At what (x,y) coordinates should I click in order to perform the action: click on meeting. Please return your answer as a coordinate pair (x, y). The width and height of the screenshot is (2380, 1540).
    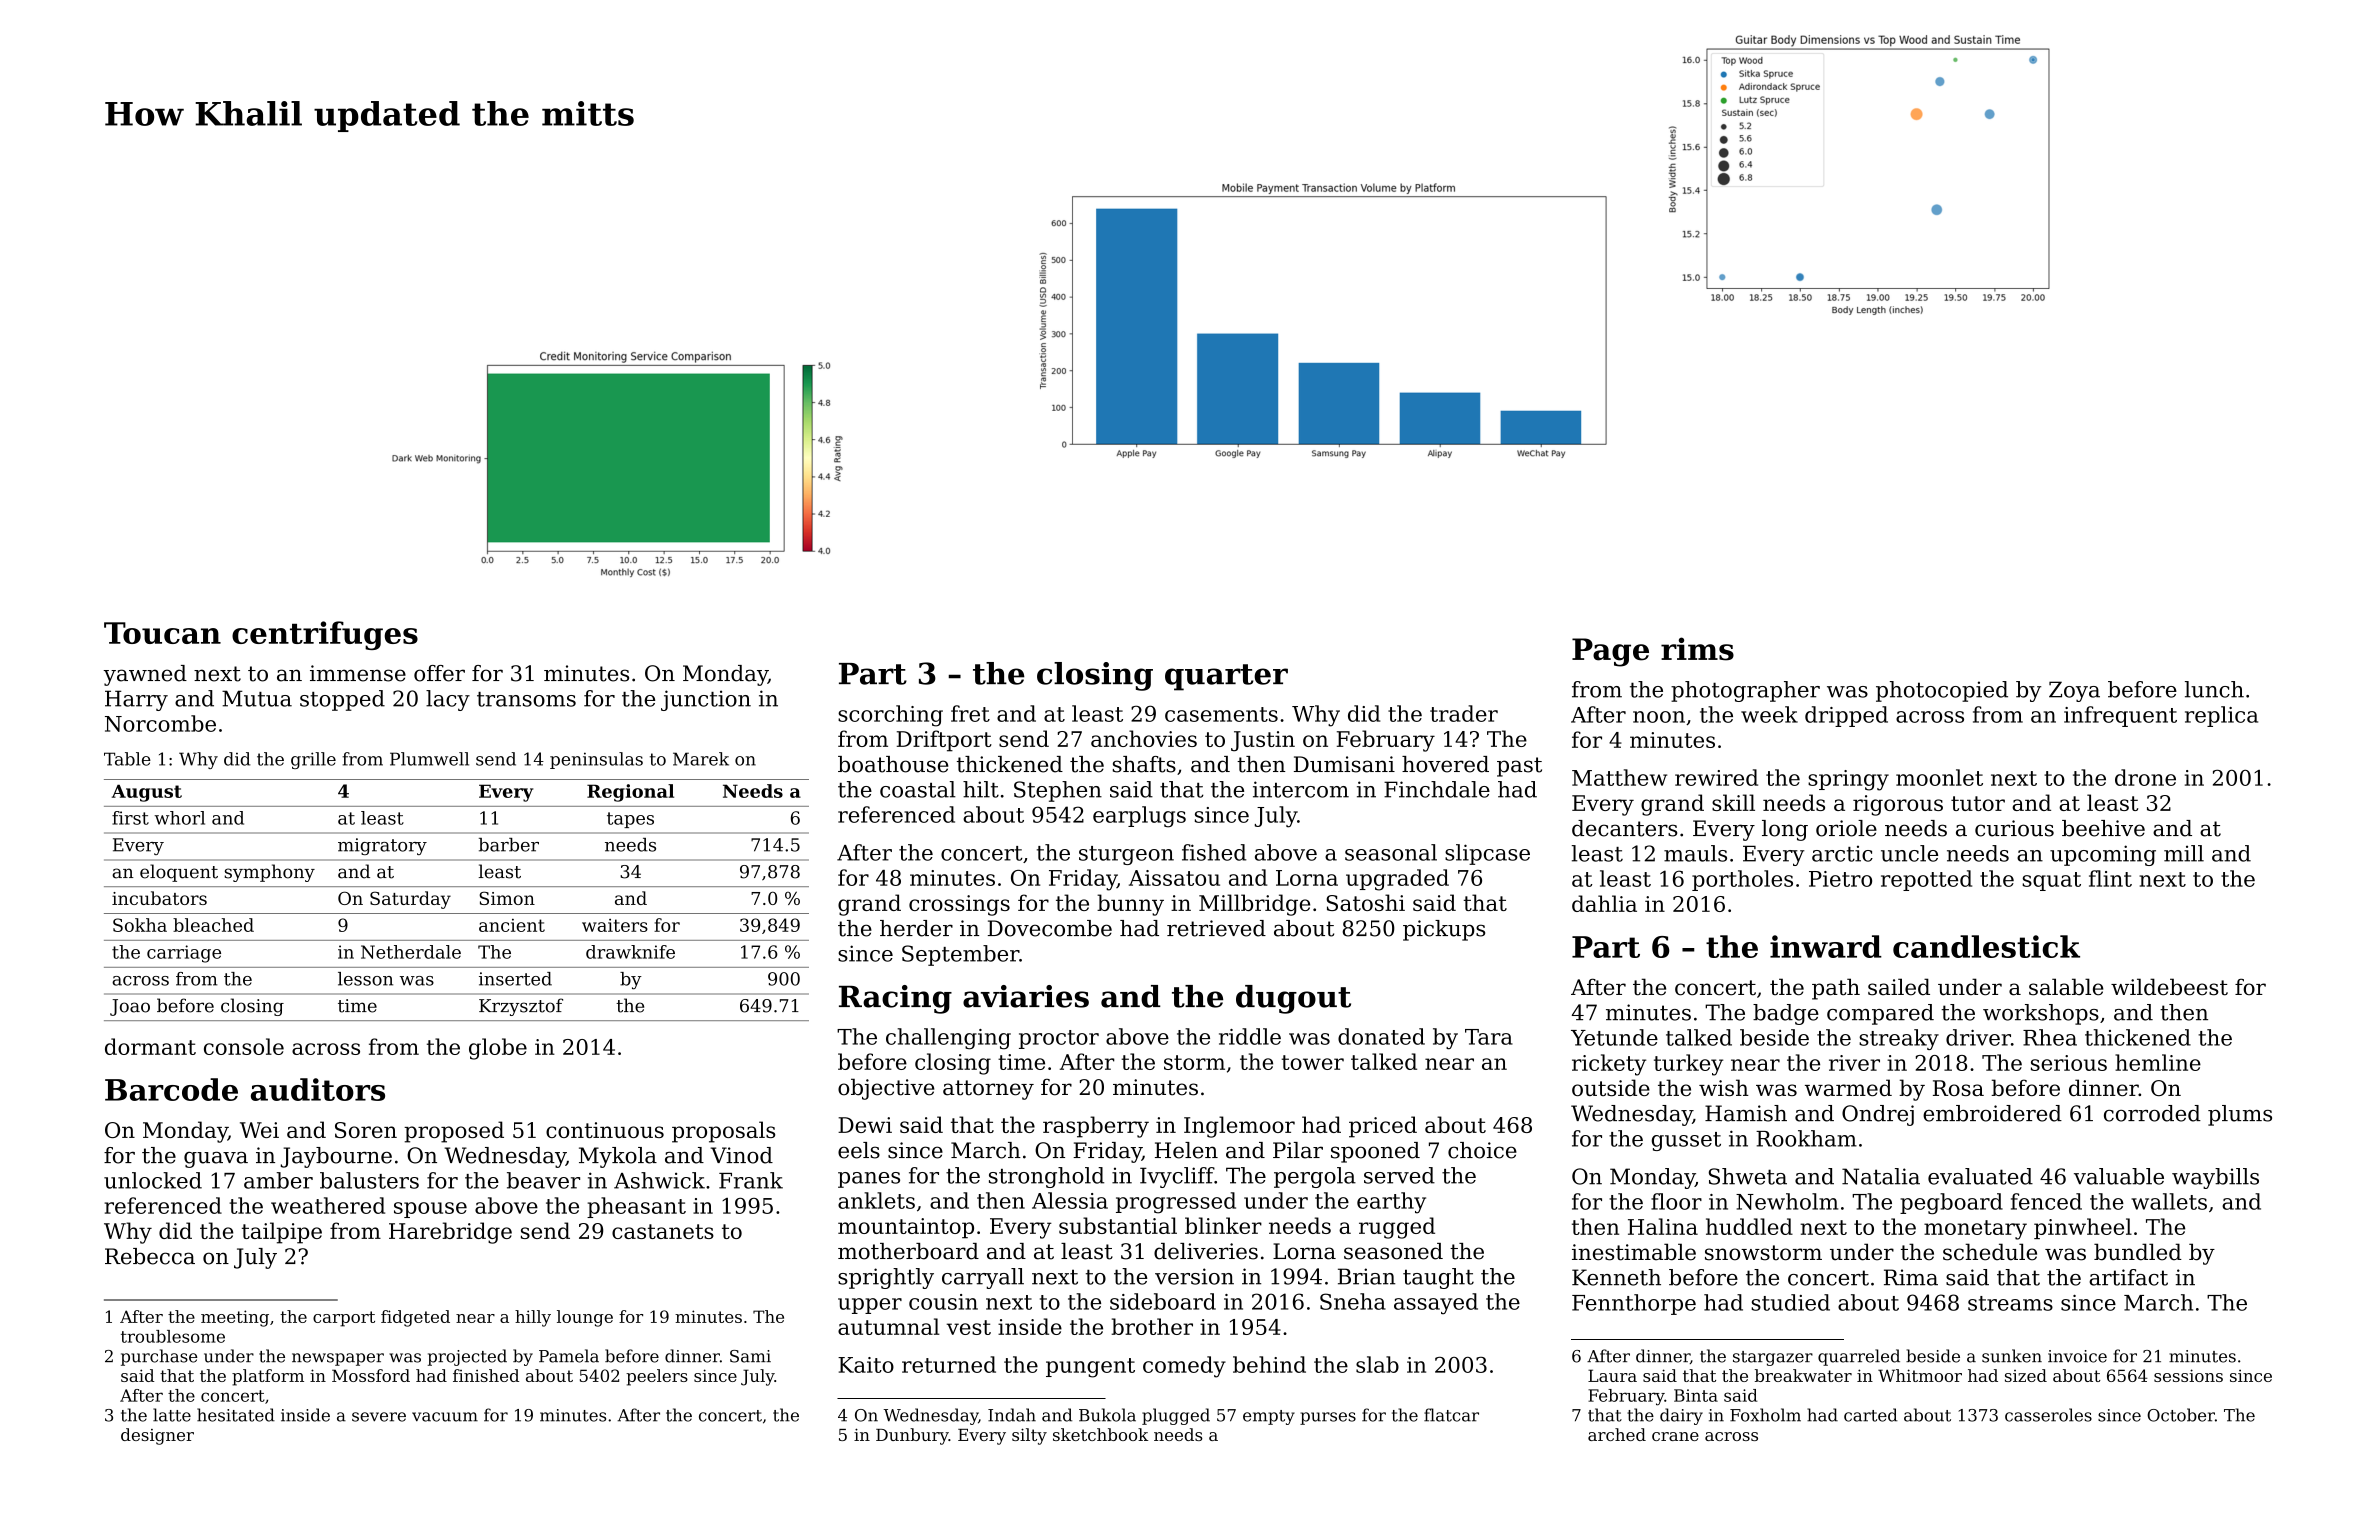
    Looking at the image, I should click on (235, 1318).
